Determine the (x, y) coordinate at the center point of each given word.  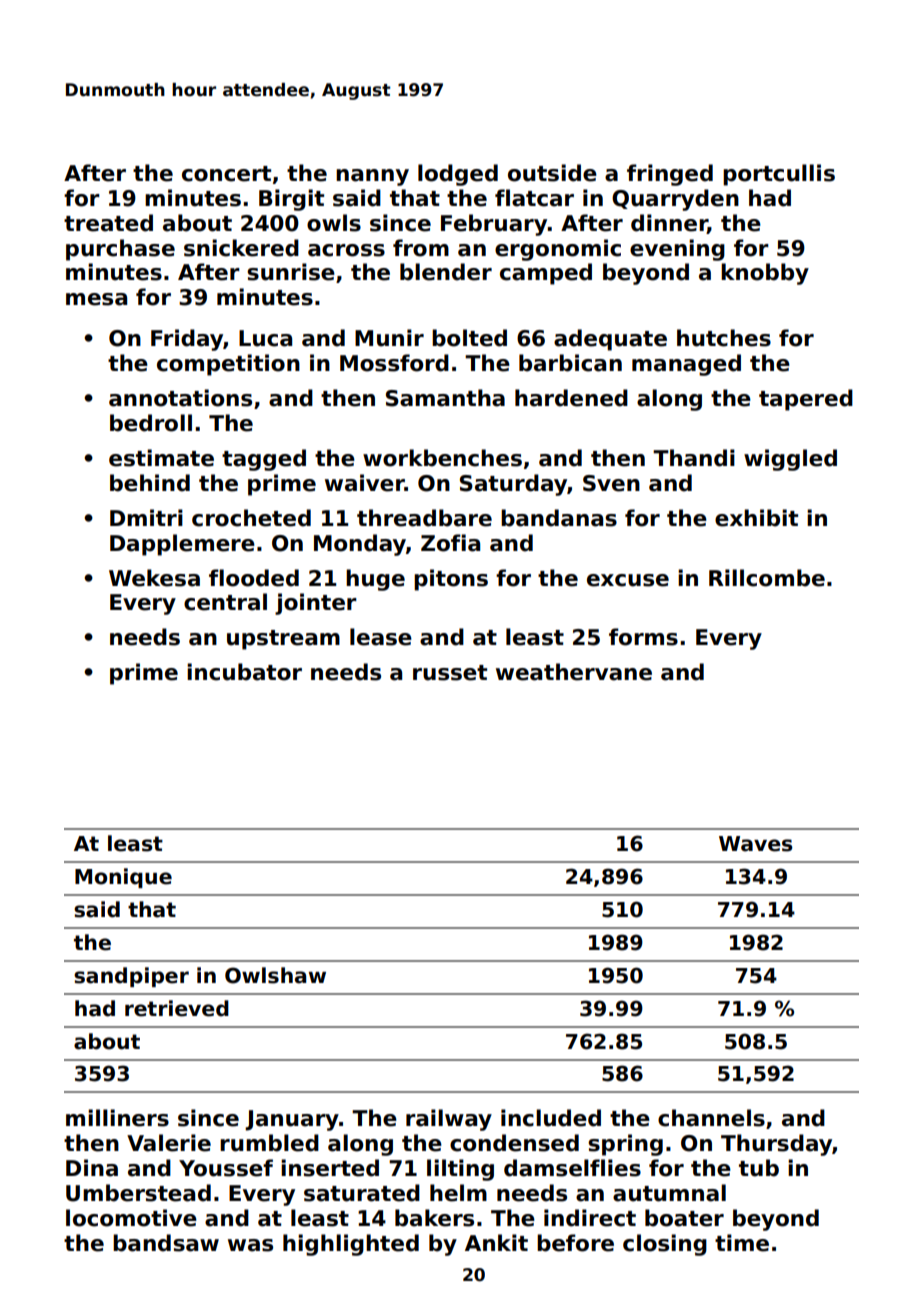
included (551, 1118)
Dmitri (146, 517)
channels (711, 1118)
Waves (755, 844)
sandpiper (131, 977)
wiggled (790, 460)
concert (226, 174)
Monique (123, 878)
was (250, 1245)
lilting (460, 1170)
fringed (670, 175)
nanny (372, 177)
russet (450, 673)
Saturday (513, 485)
